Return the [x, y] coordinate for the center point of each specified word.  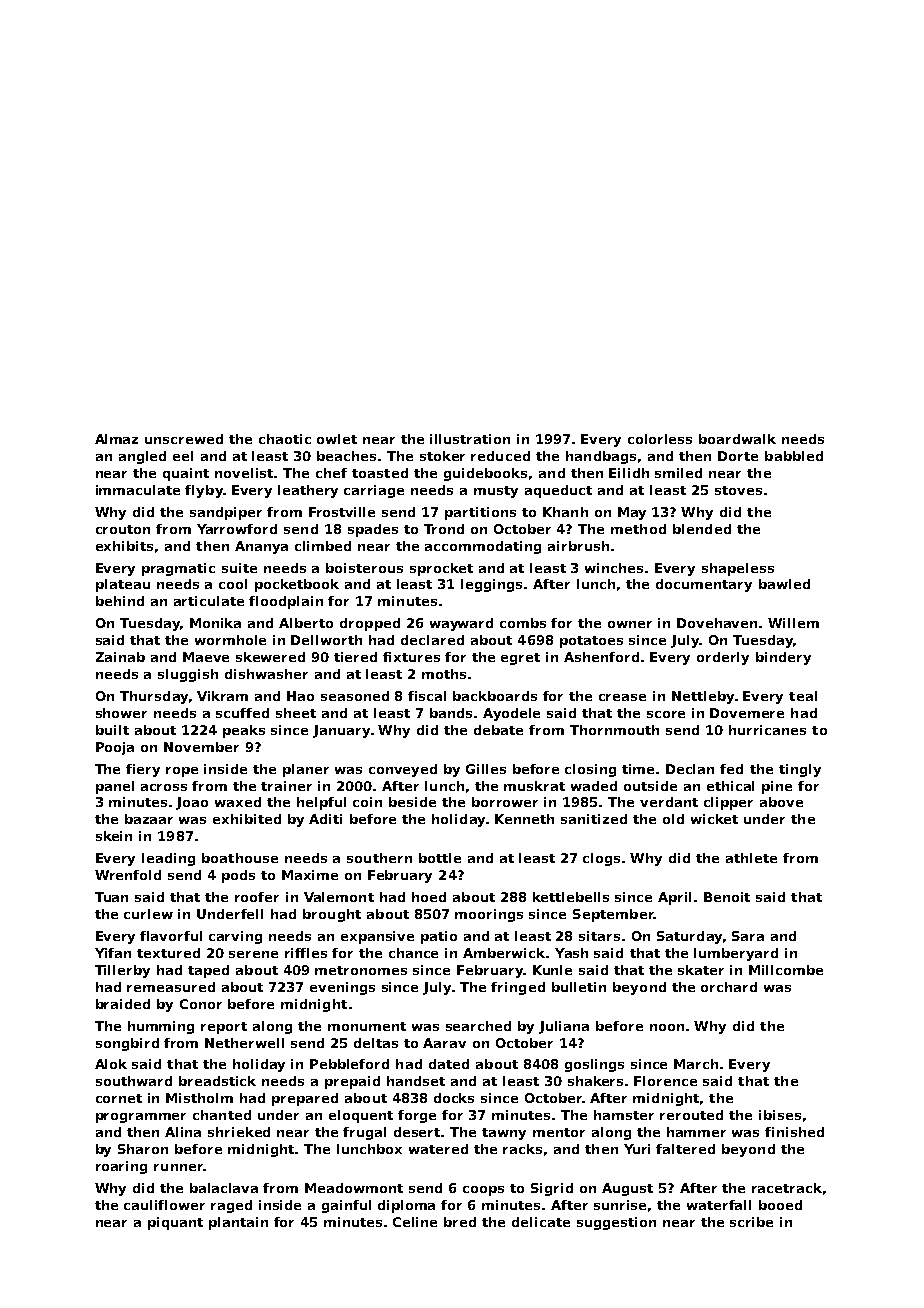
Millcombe [786, 970]
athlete [751, 858]
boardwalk [737, 439]
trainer [286, 786]
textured [168, 953]
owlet [337, 439]
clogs [601, 859]
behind [120, 601]
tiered [355, 657]
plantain [238, 1223]
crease [622, 697]
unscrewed [184, 439]
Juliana [564, 1027]
